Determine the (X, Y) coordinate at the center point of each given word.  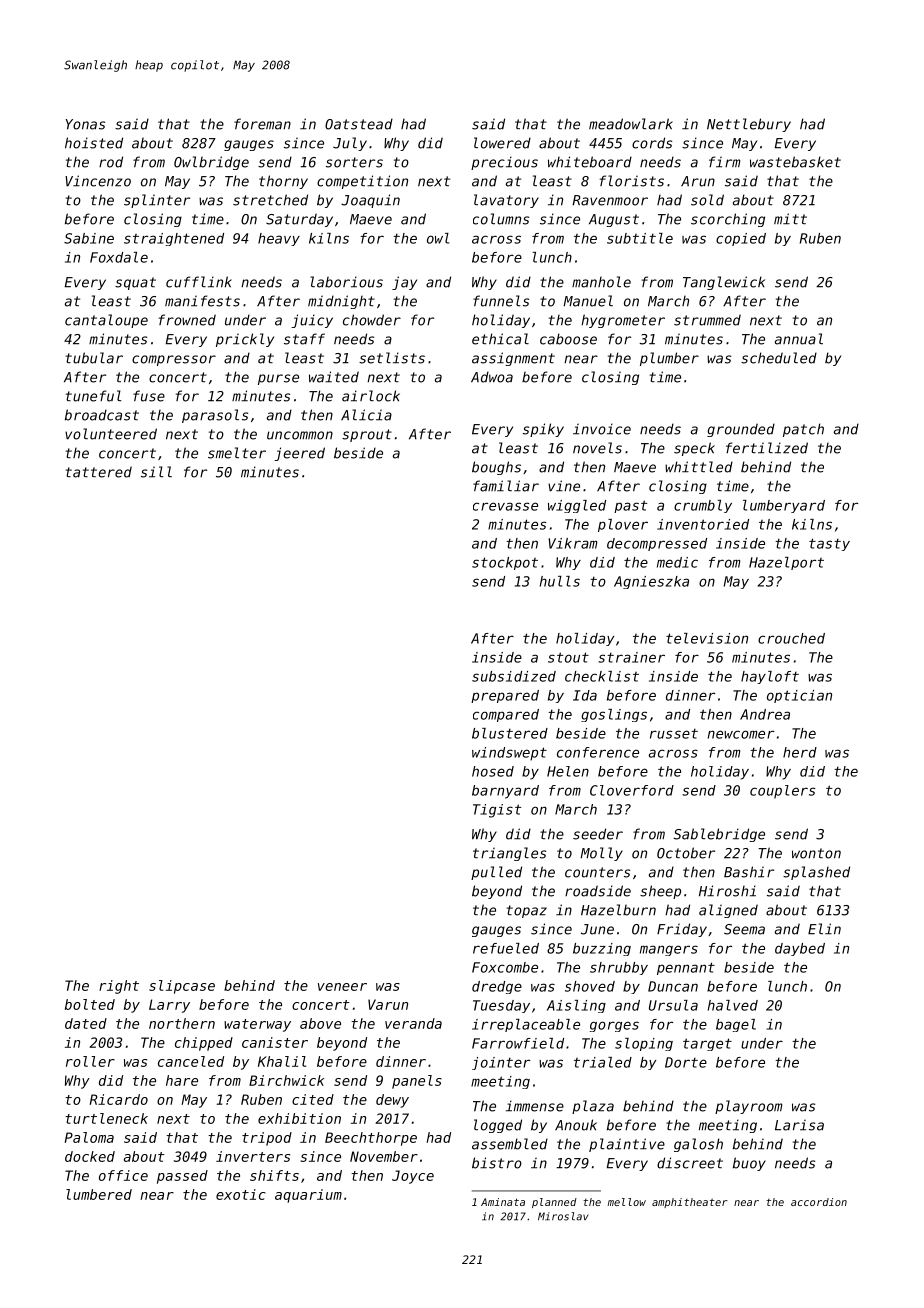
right (119, 987)
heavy (279, 239)
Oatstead (359, 124)
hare (182, 1080)
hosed (493, 771)
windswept (509, 754)
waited (334, 377)
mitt (790, 219)
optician (799, 696)
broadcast (102, 415)
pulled (496, 873)
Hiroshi (727, 891)
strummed (707, 320)
